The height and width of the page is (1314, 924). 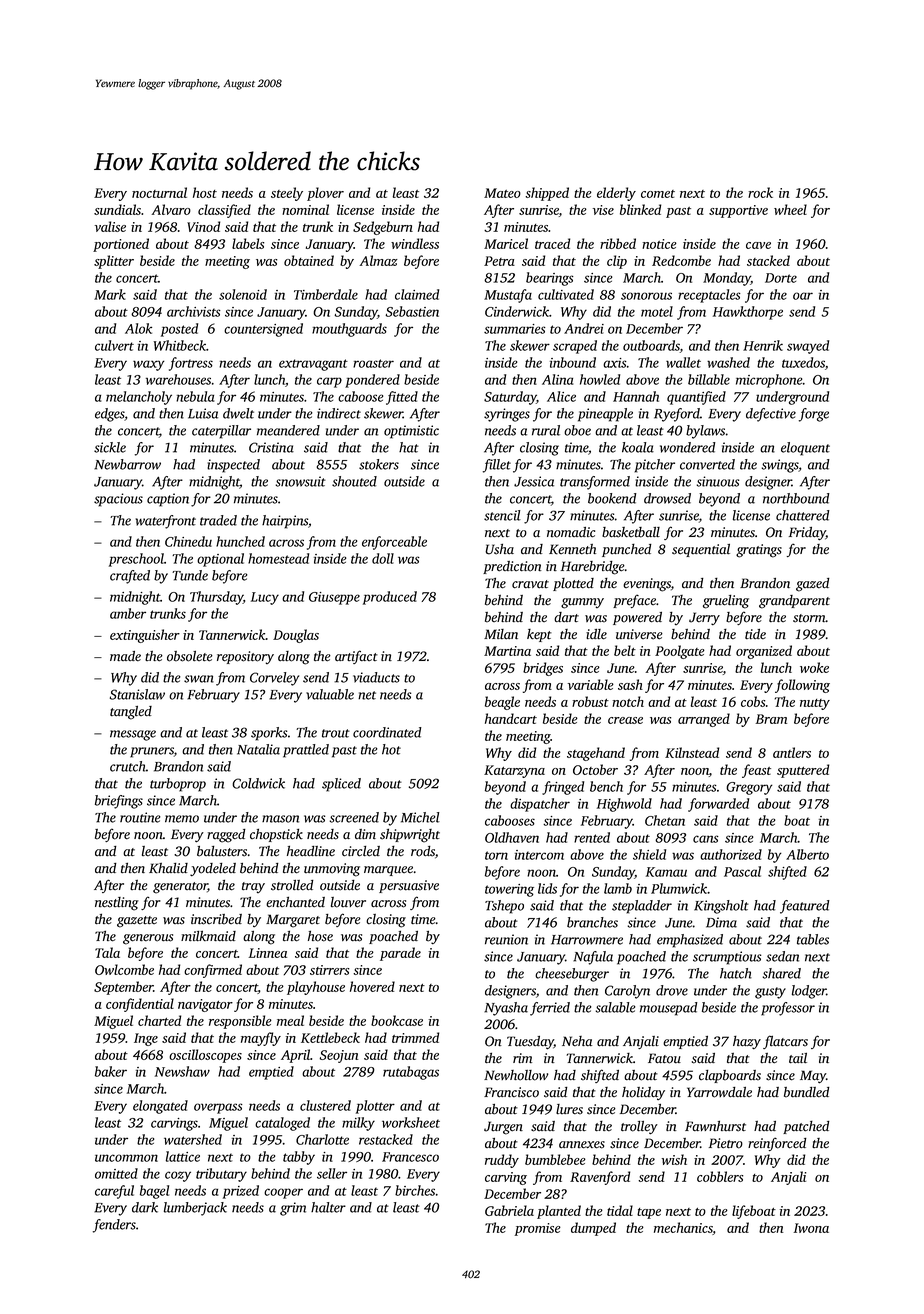 I want to click on Sedgeburn, so click(x=383, y=228).
